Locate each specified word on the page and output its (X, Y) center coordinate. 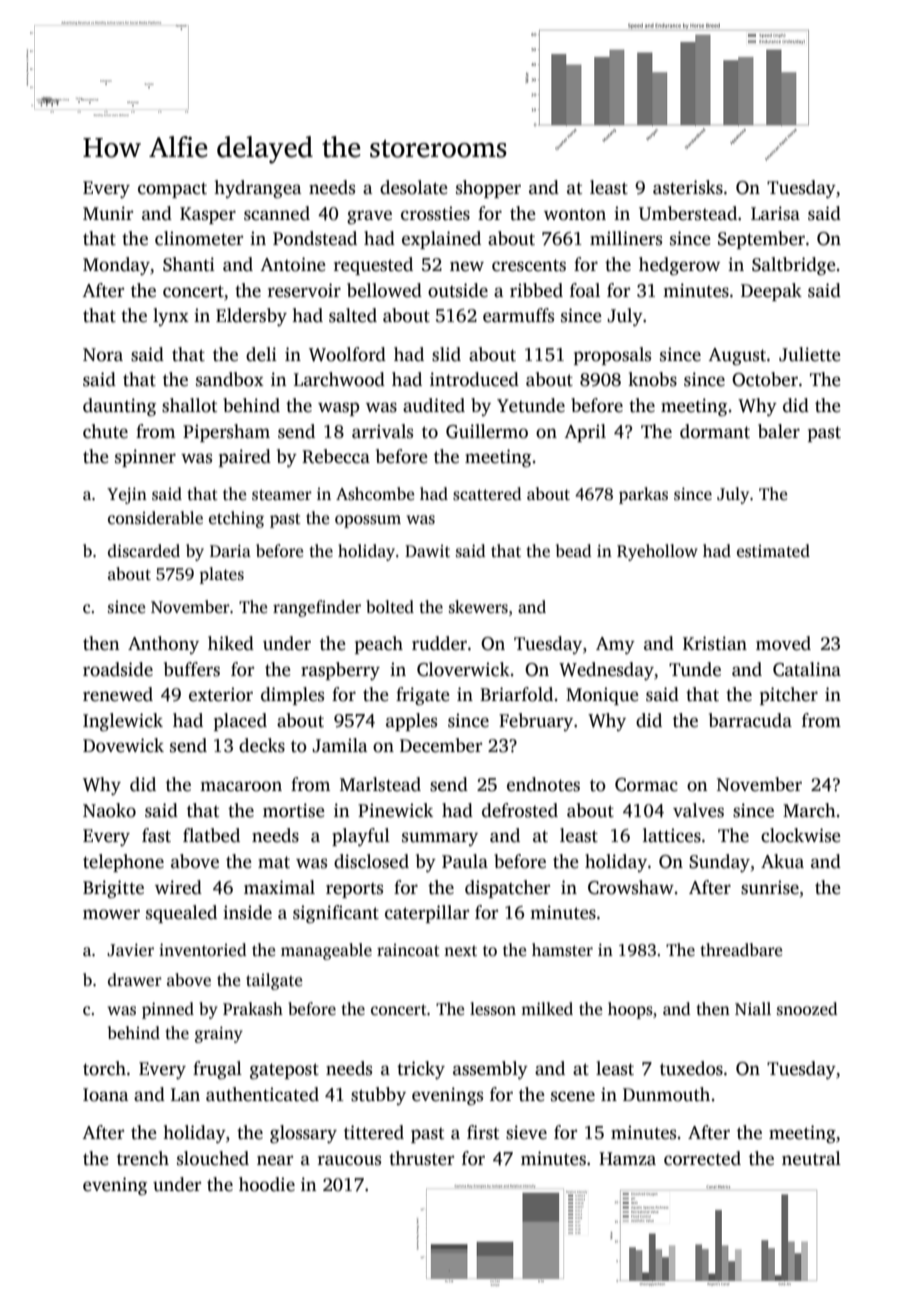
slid (446, 354)
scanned (277, 213)
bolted (390, 607)
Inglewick (123, 722)
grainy (219, 1034)
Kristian (715, 643)
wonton (575, 215)
